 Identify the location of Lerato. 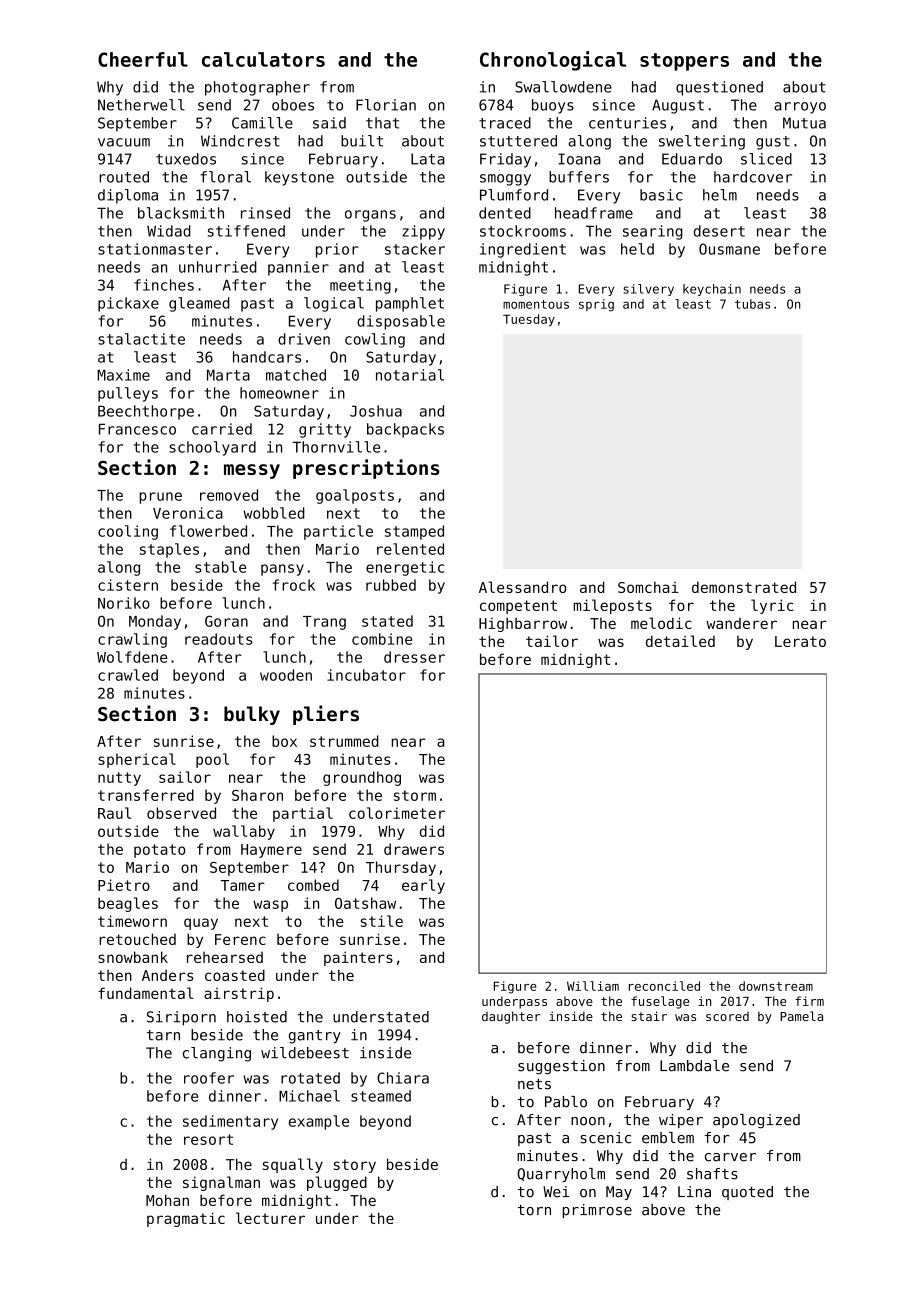
(800, 641).
